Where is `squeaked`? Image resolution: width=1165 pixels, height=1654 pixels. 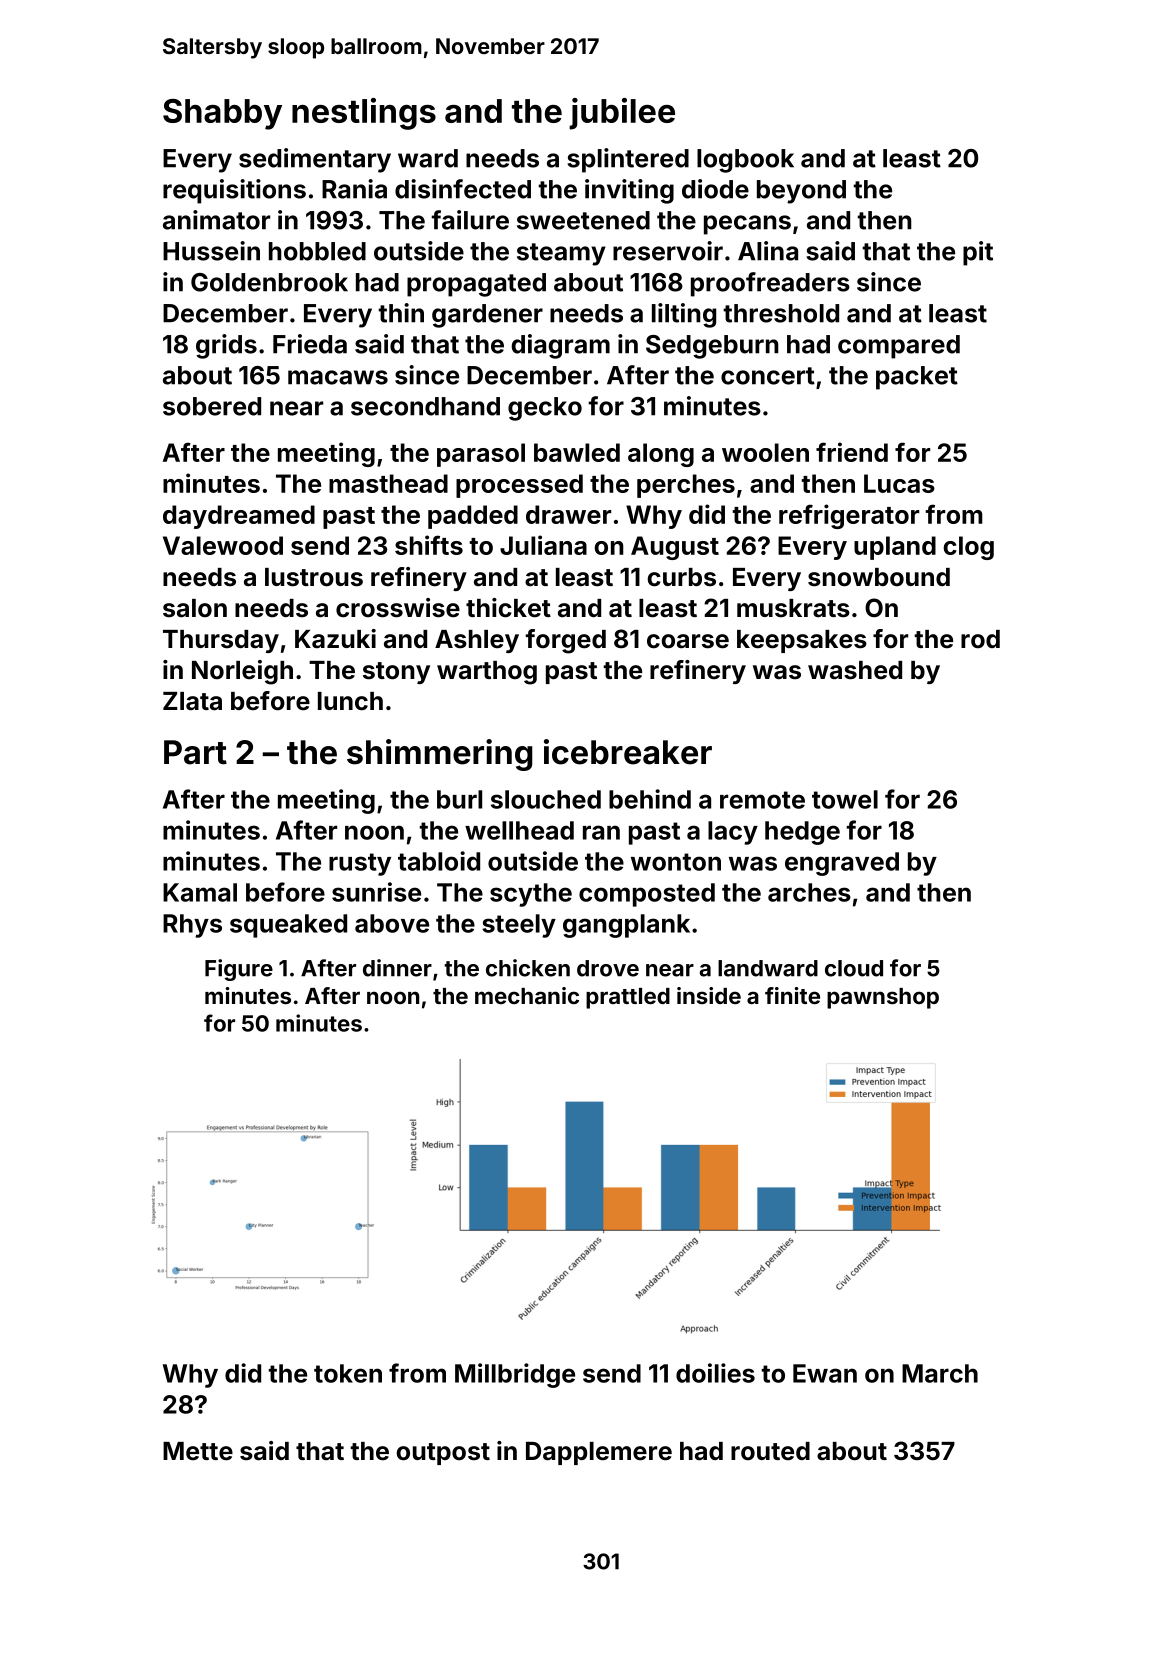 squeaked is located at coordinates (288, 926).
